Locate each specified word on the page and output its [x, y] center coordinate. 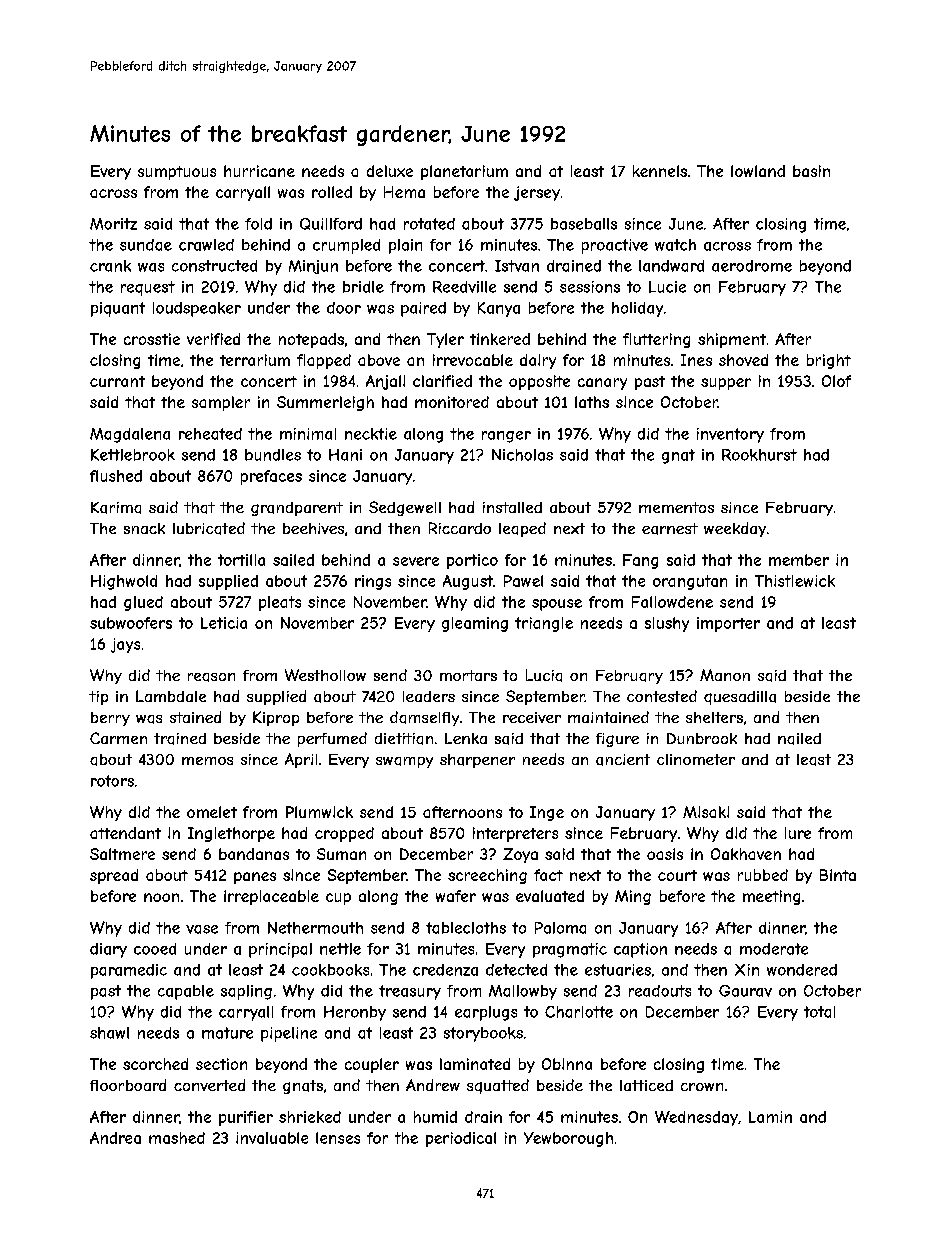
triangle [544, 624]
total [819, 1012]
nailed [799, 739]
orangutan [690, 582]
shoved [743, 360]
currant [117, 381]
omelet [212, 812]
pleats [280, 603]
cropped [344, 834]
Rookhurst [759, 455]
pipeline [289, 1034]
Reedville [464, 287]
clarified [442, 381]
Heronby [355, 1013]
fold [258, 224]
